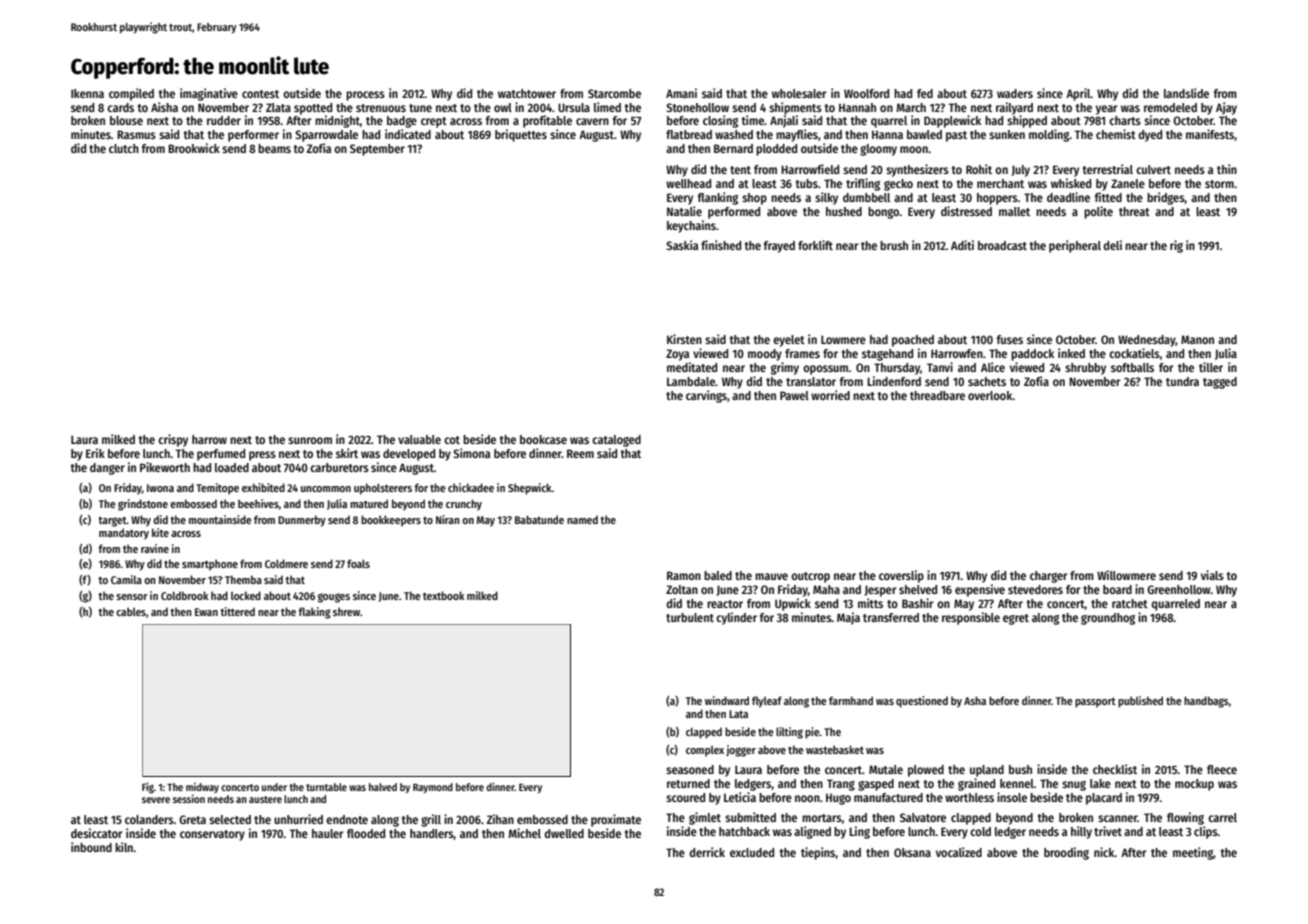  What do you see at coordinates (452, 440) in the image?
I see `cot` at bounding box center [452, 440].
